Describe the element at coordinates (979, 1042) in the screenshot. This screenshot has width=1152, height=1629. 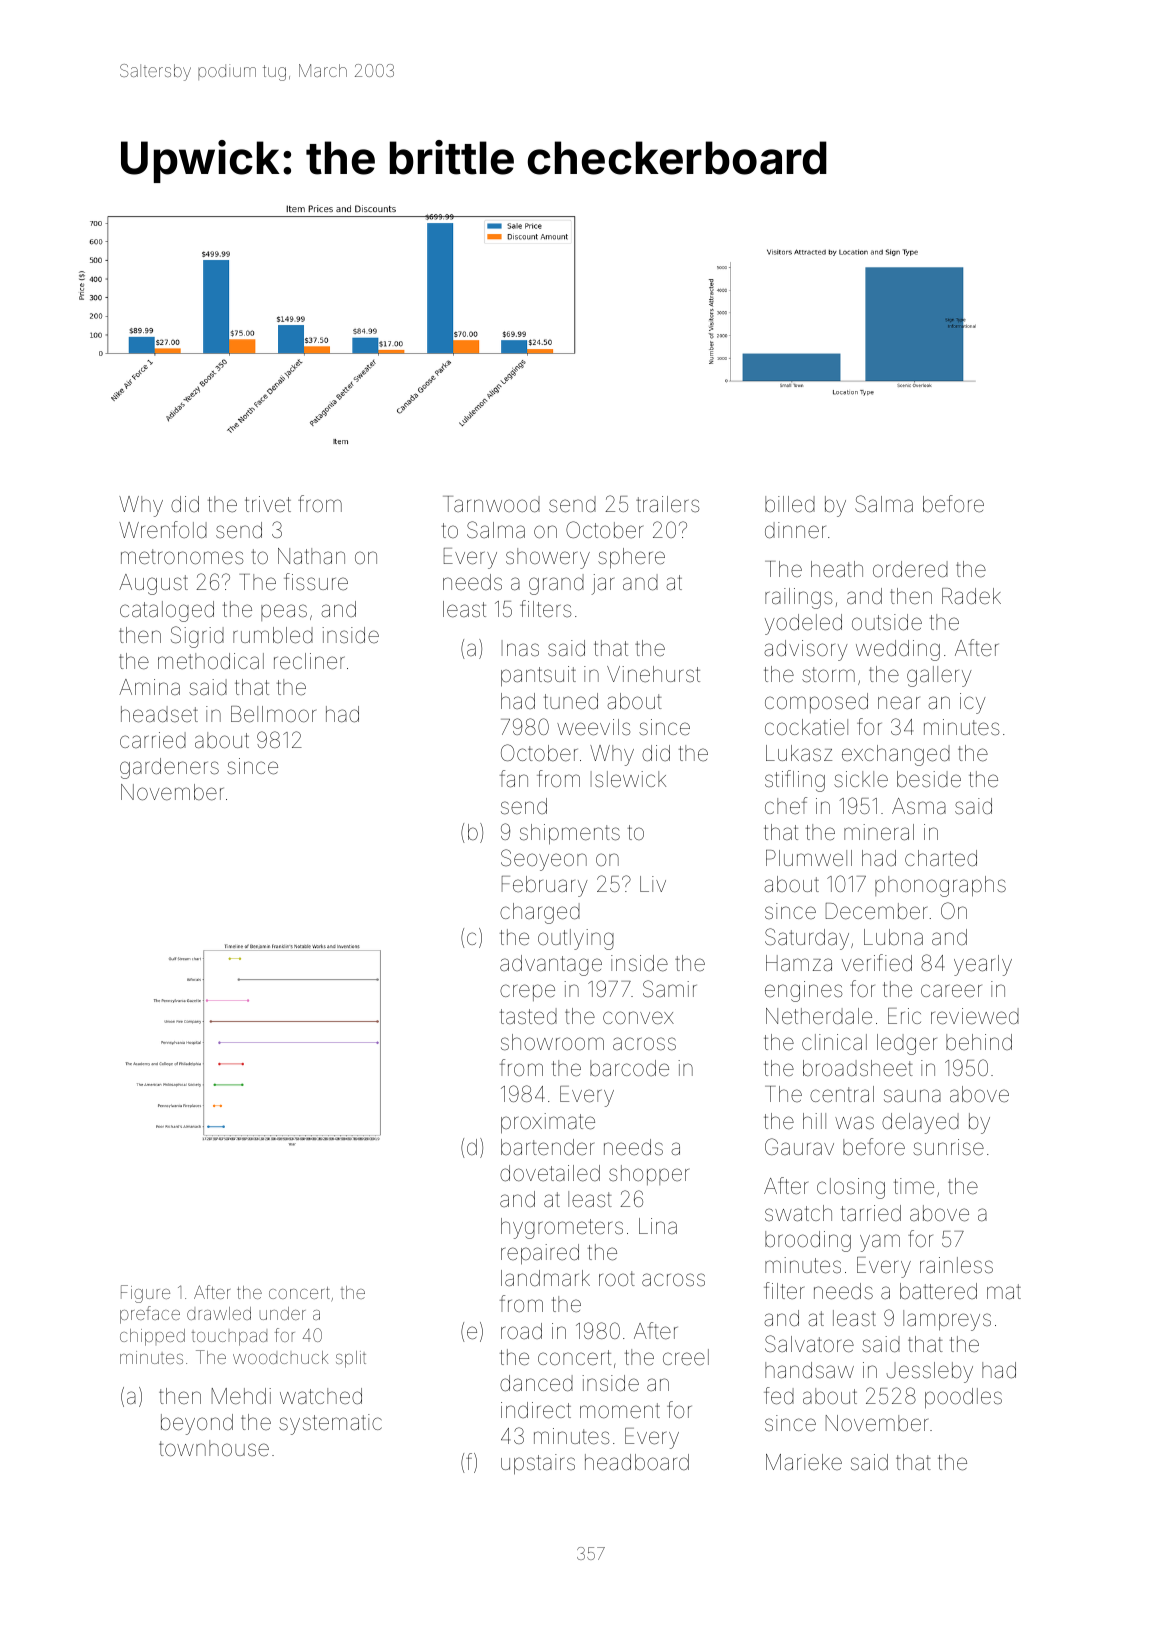
I see `behind` at that location.
